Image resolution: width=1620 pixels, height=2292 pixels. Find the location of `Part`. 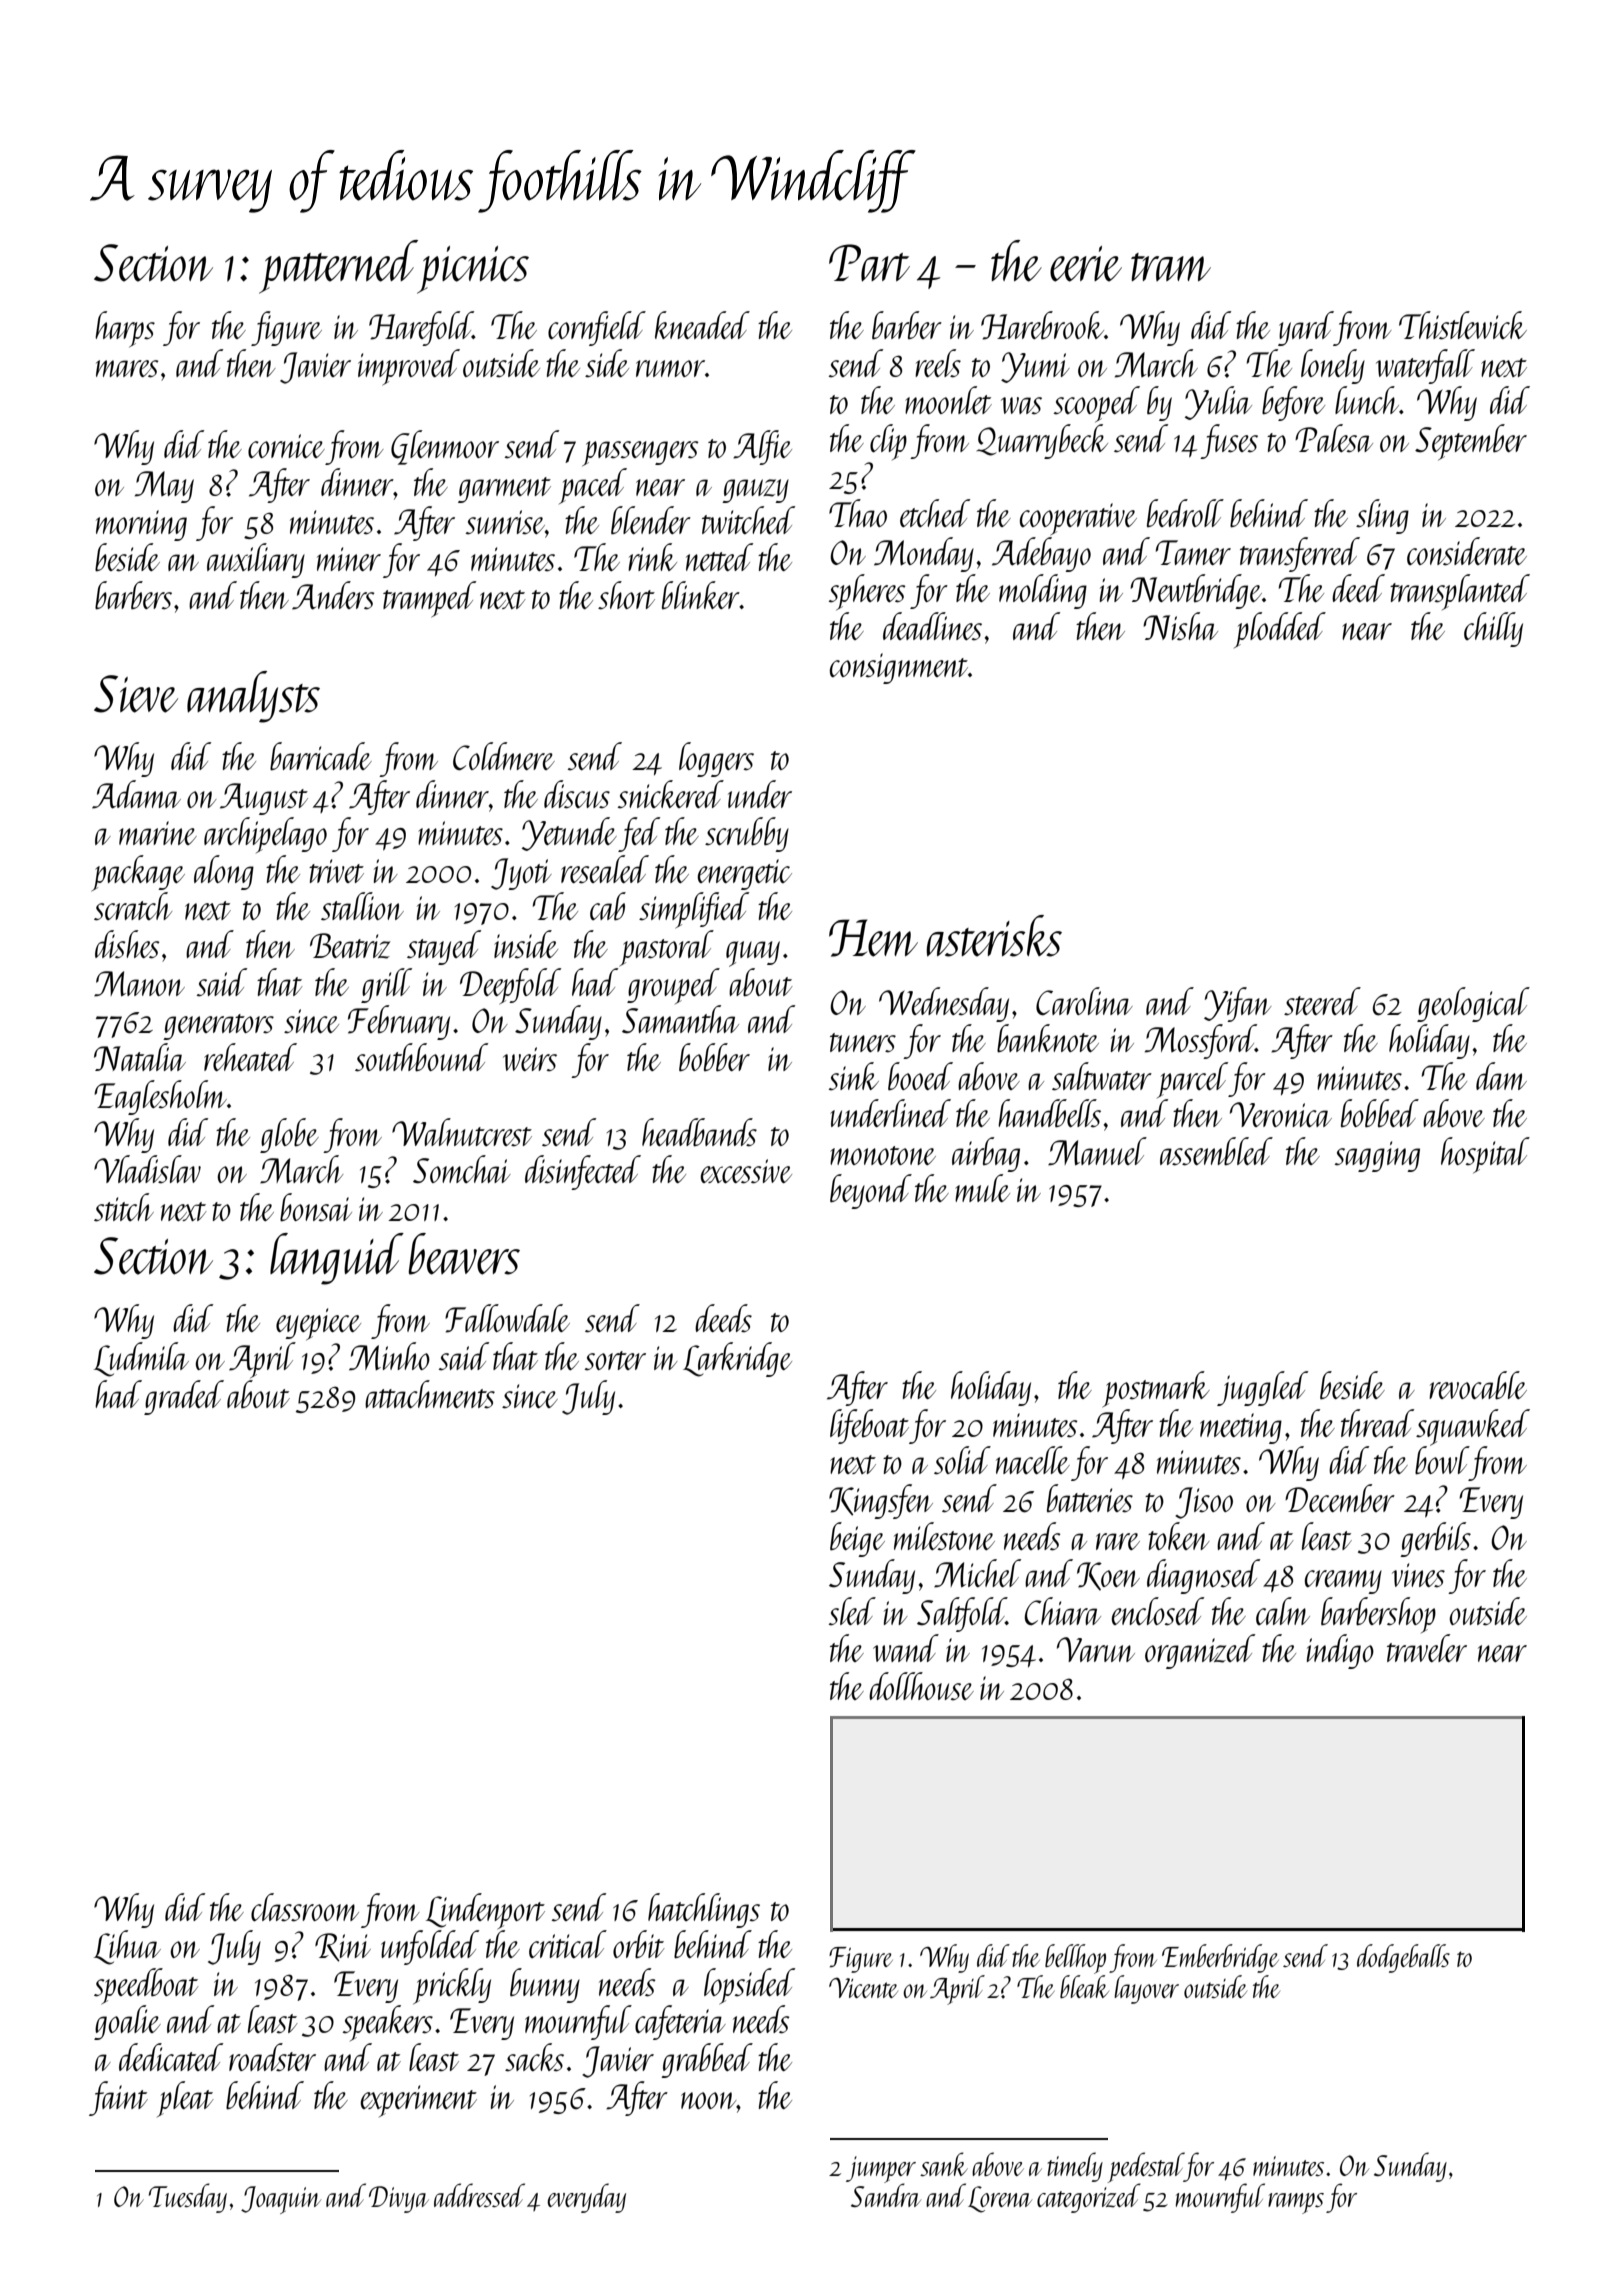

Part is located at coordinates (869, 263).
